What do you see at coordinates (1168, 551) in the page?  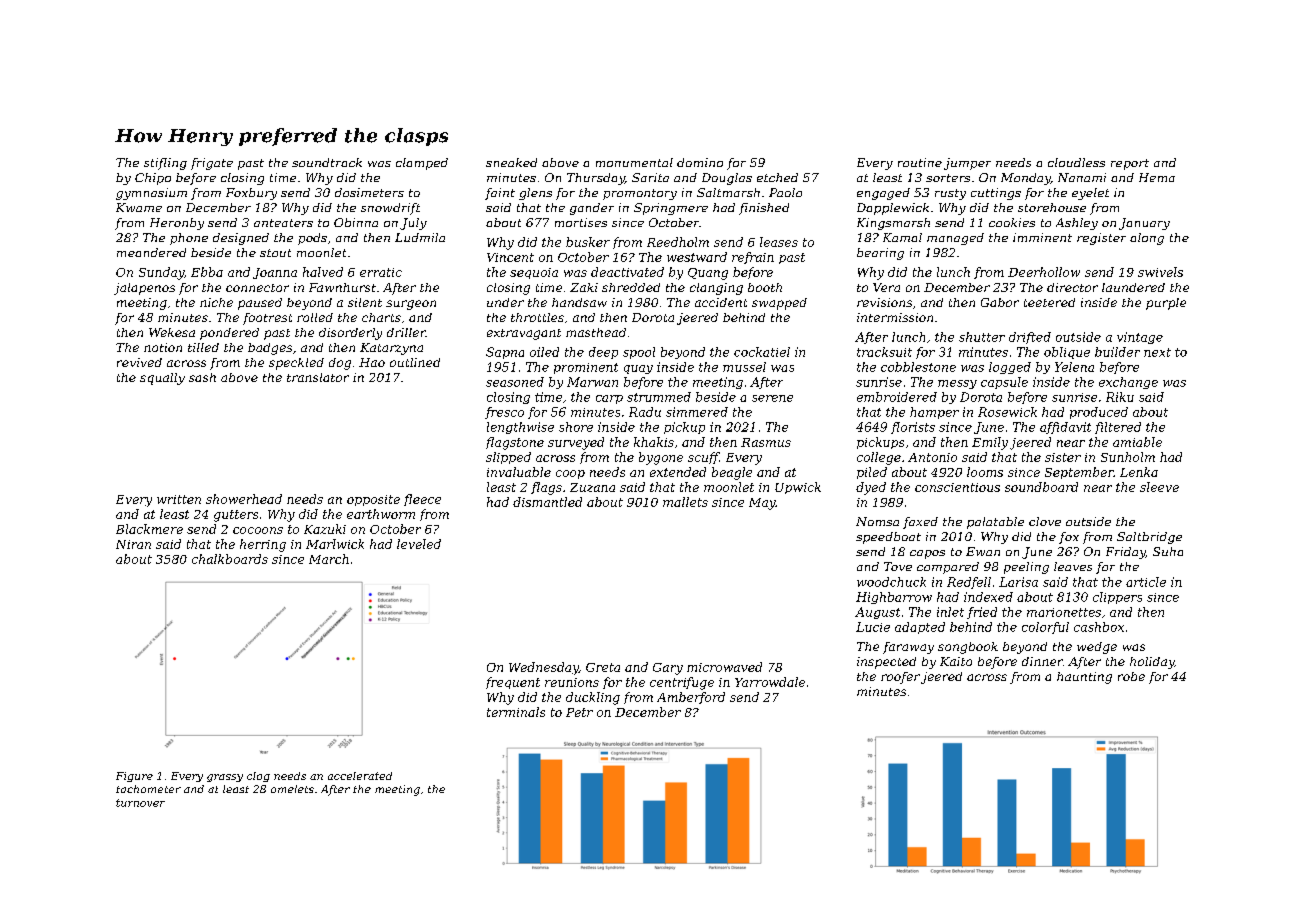 I see `Suha` at bounding box center [1168, 551].
